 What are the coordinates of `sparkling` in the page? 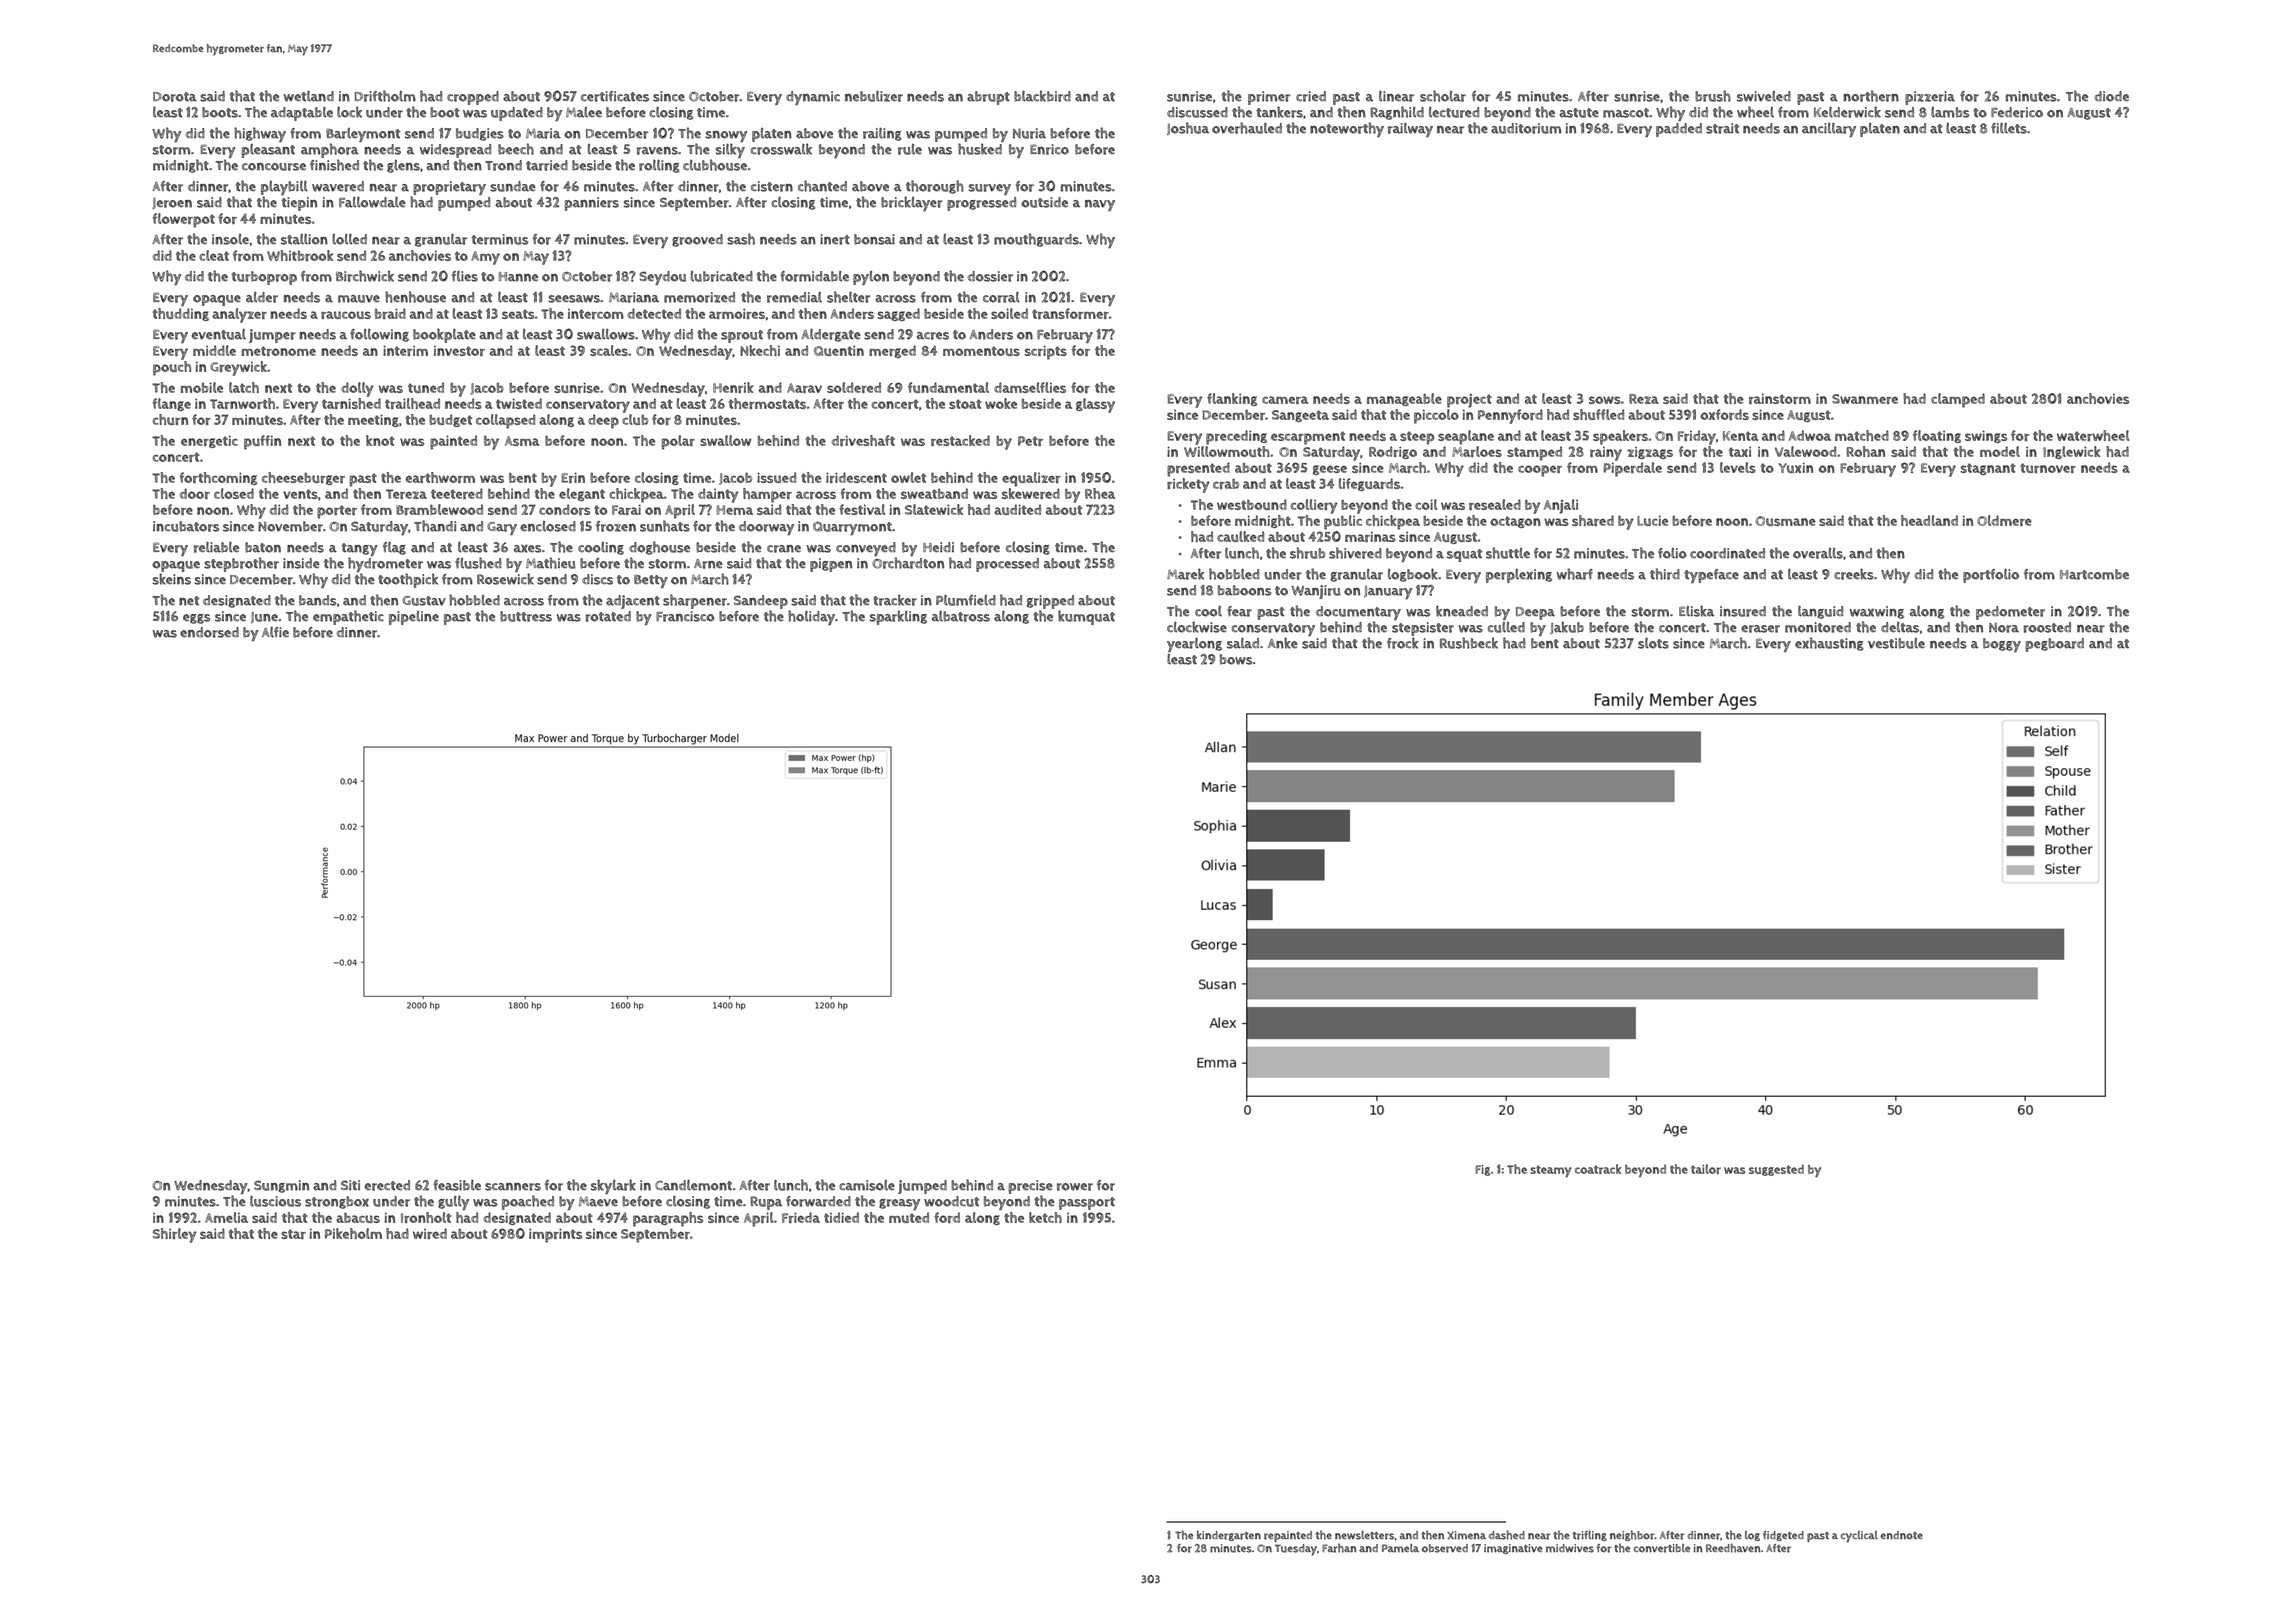 It's located at (898, 617).
